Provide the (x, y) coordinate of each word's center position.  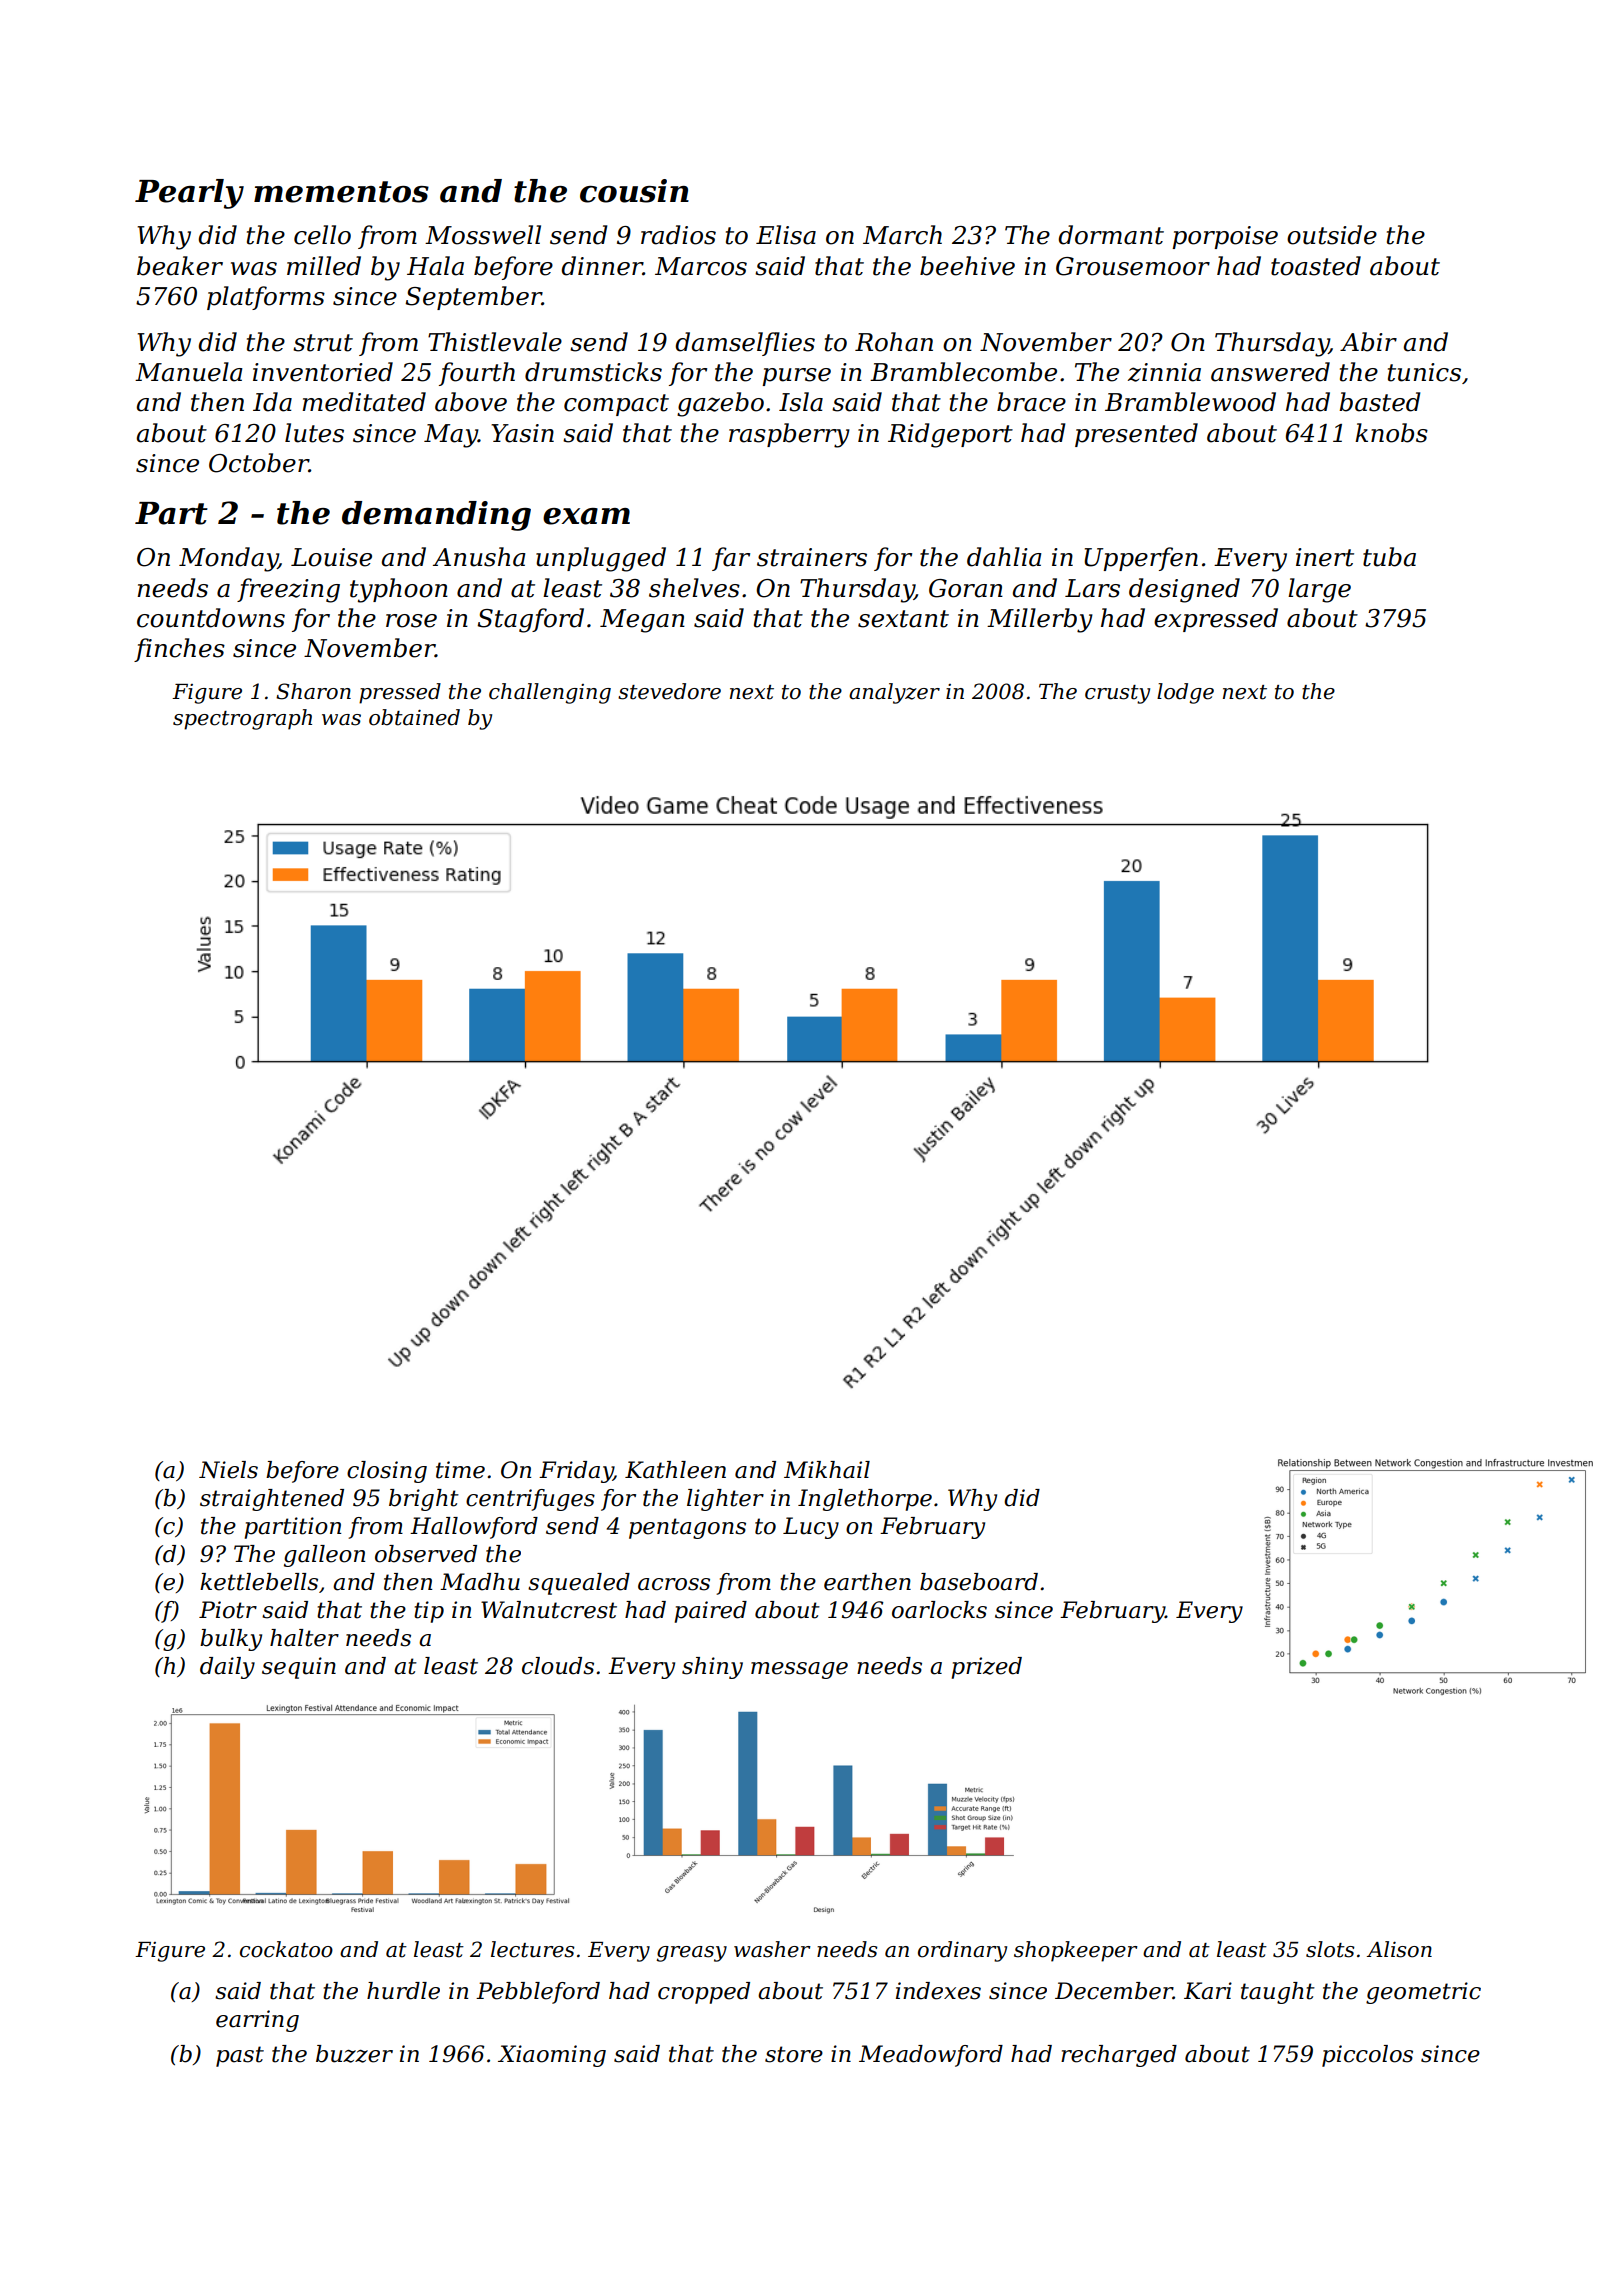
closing (387, 1472)
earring (257, 2021)
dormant (1111, 235)
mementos (341, 192)
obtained (414, 717)
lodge (1185, 693)
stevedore (669, 691)
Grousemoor (1133, 266)
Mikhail (827, 1470)
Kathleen (675, 1470)
